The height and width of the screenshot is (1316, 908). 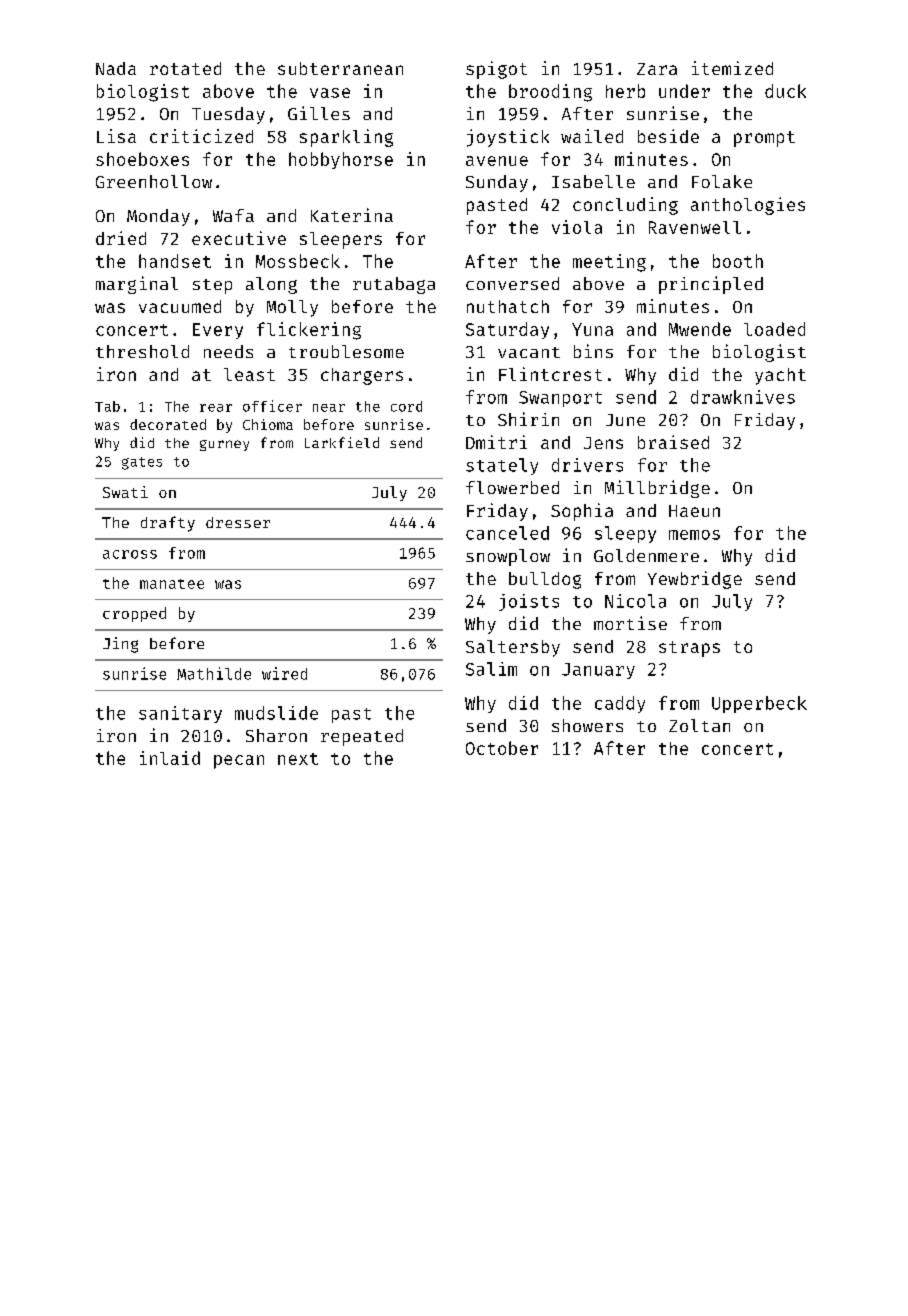 What do you see at coordinates (587, 725) in the screenshot?
I see `showers` at bounding box center [587, 725].
